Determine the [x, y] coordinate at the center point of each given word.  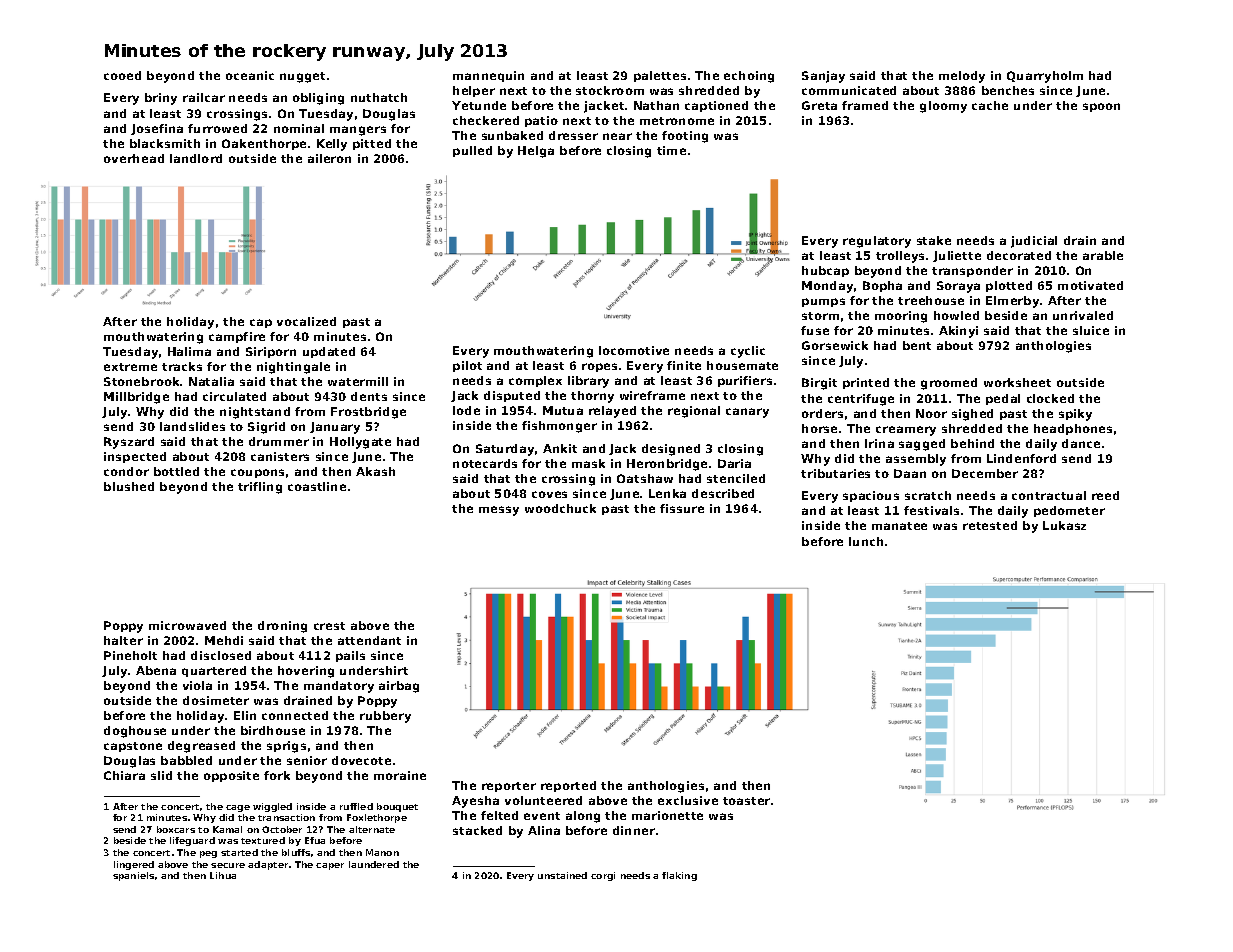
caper [330, 866]
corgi [603, 876]
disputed [512, 396]
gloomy [943, 107]
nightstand [255, 413]
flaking [679, 876]
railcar [204, 97]
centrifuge [861, 400]
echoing [749, 77]
